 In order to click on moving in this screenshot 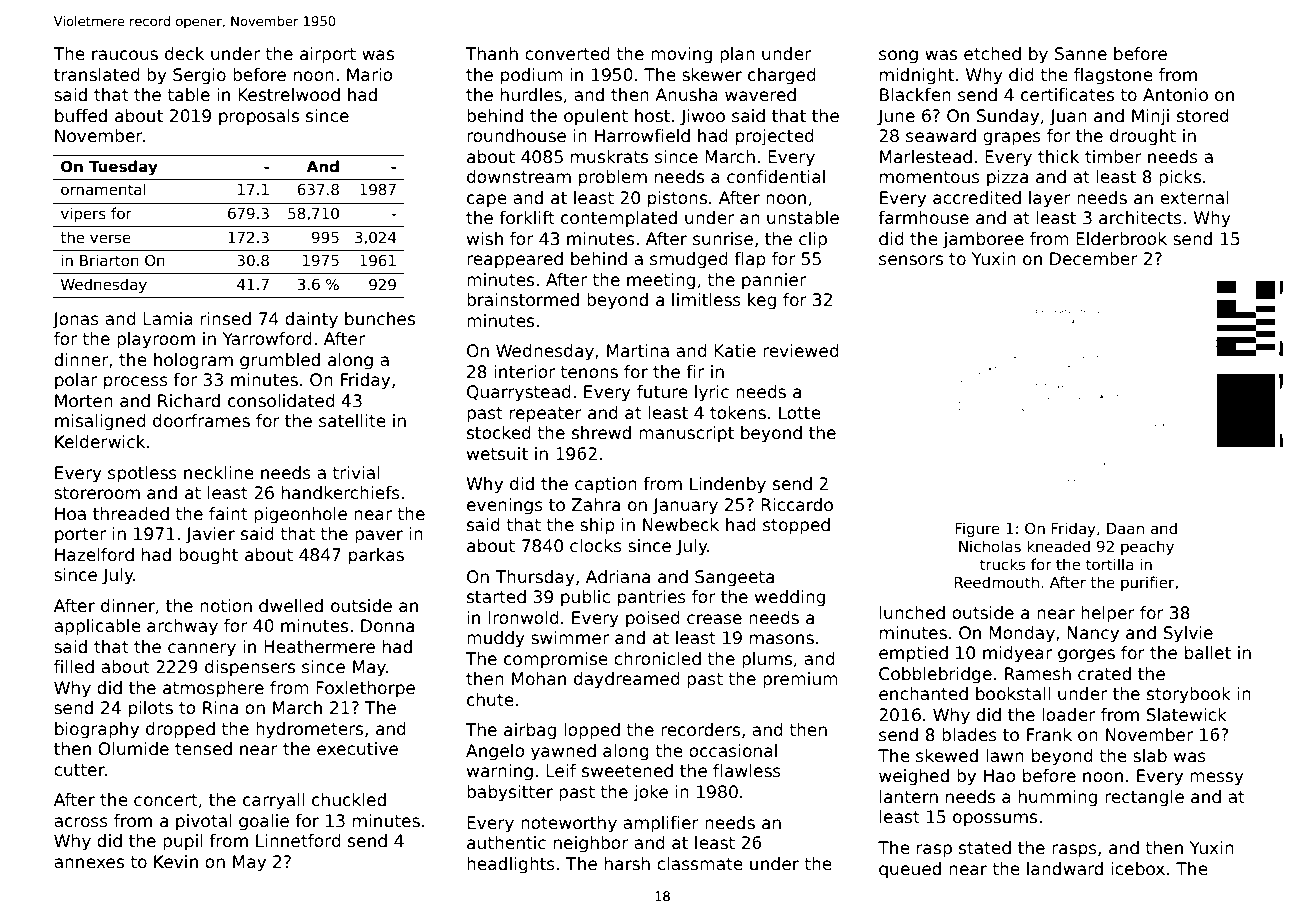, I will do `click(681, 55)`.
